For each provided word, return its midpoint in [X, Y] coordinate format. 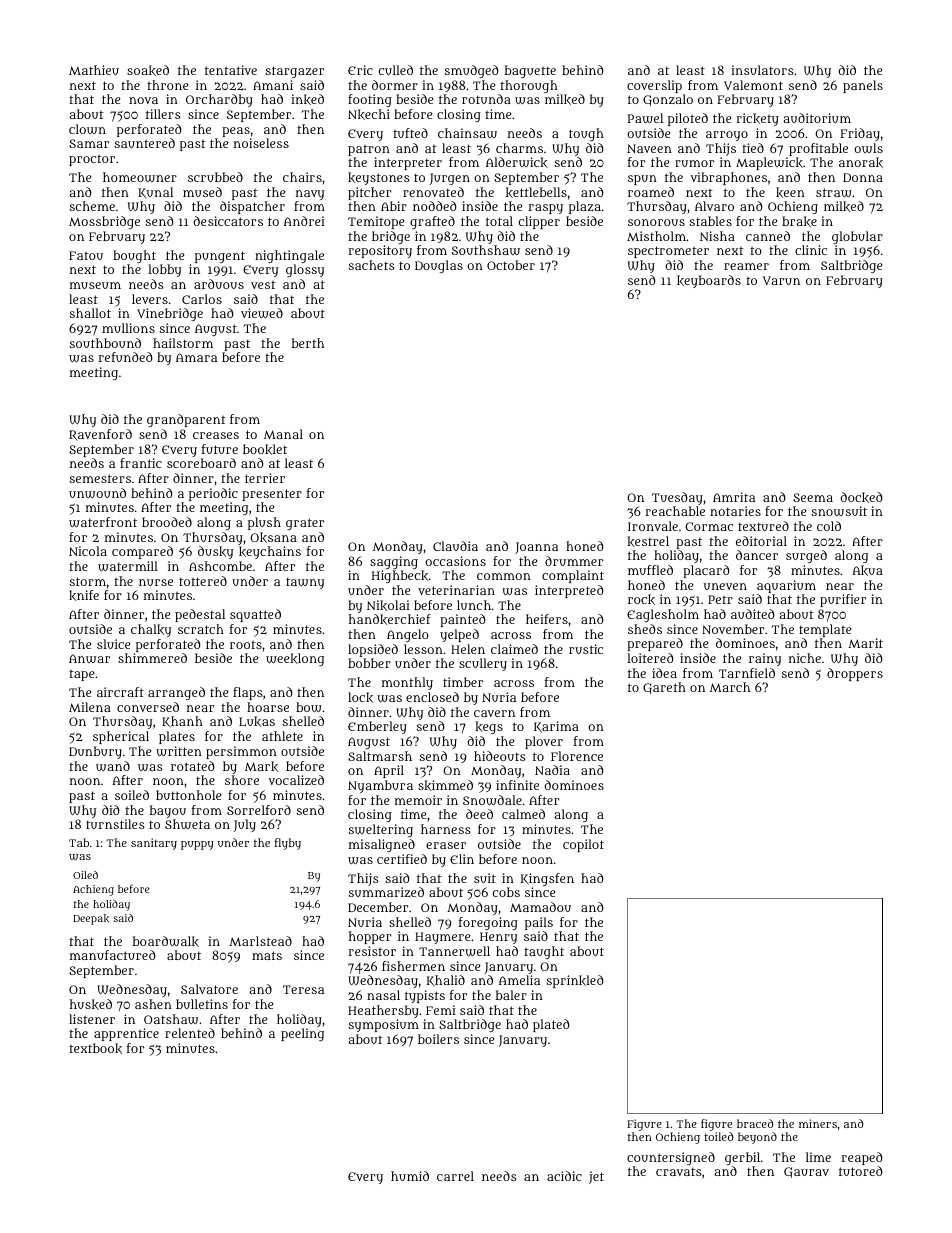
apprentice [126, 1034]
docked [861, 497]
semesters [100, 478]
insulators [762, 70]
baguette [530, 71]
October [511, 265]
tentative [231, 70]
